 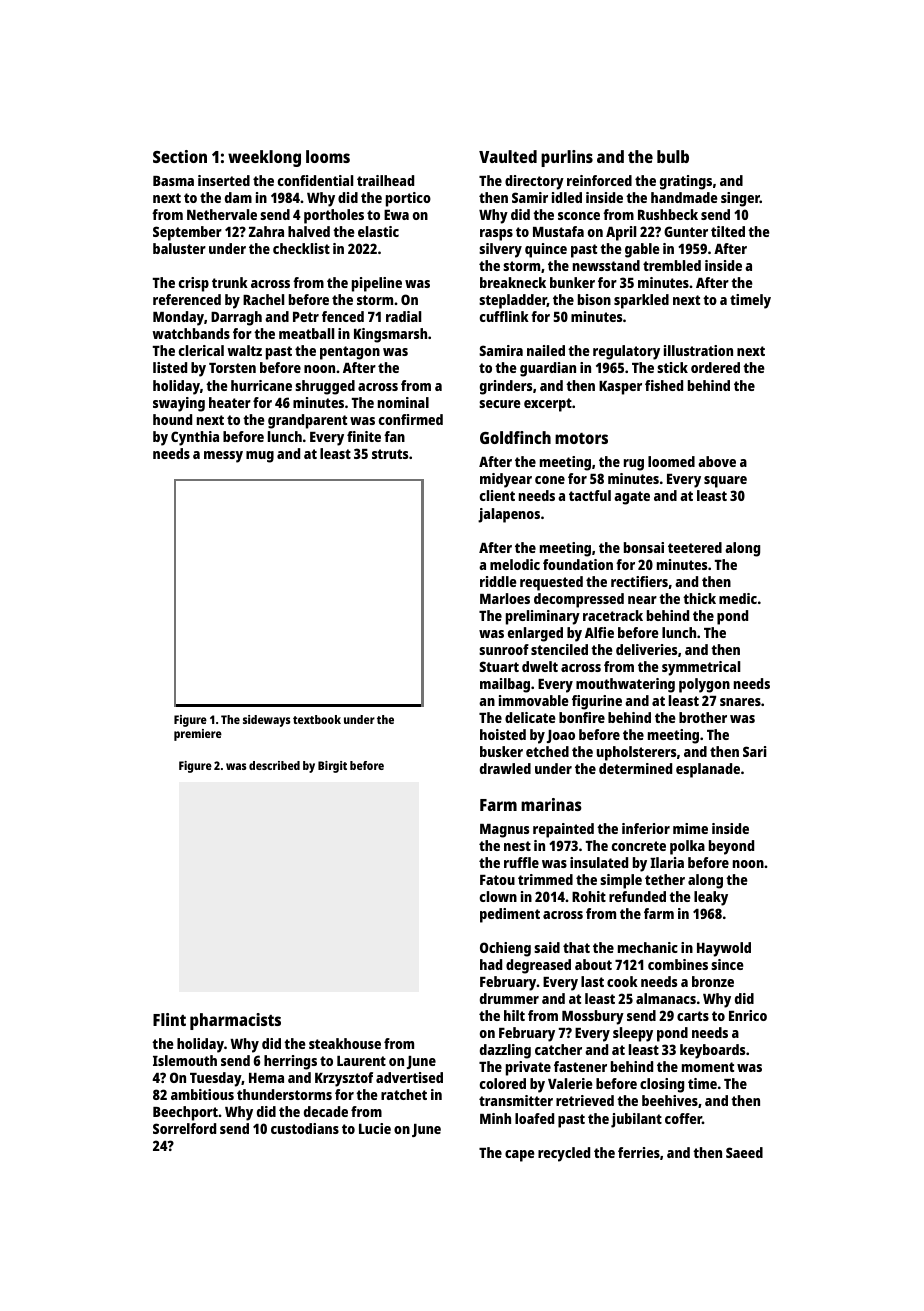 What do you see at coordinates (725, 482) in the image?
I see `square` at bounding box center [725, 482].
